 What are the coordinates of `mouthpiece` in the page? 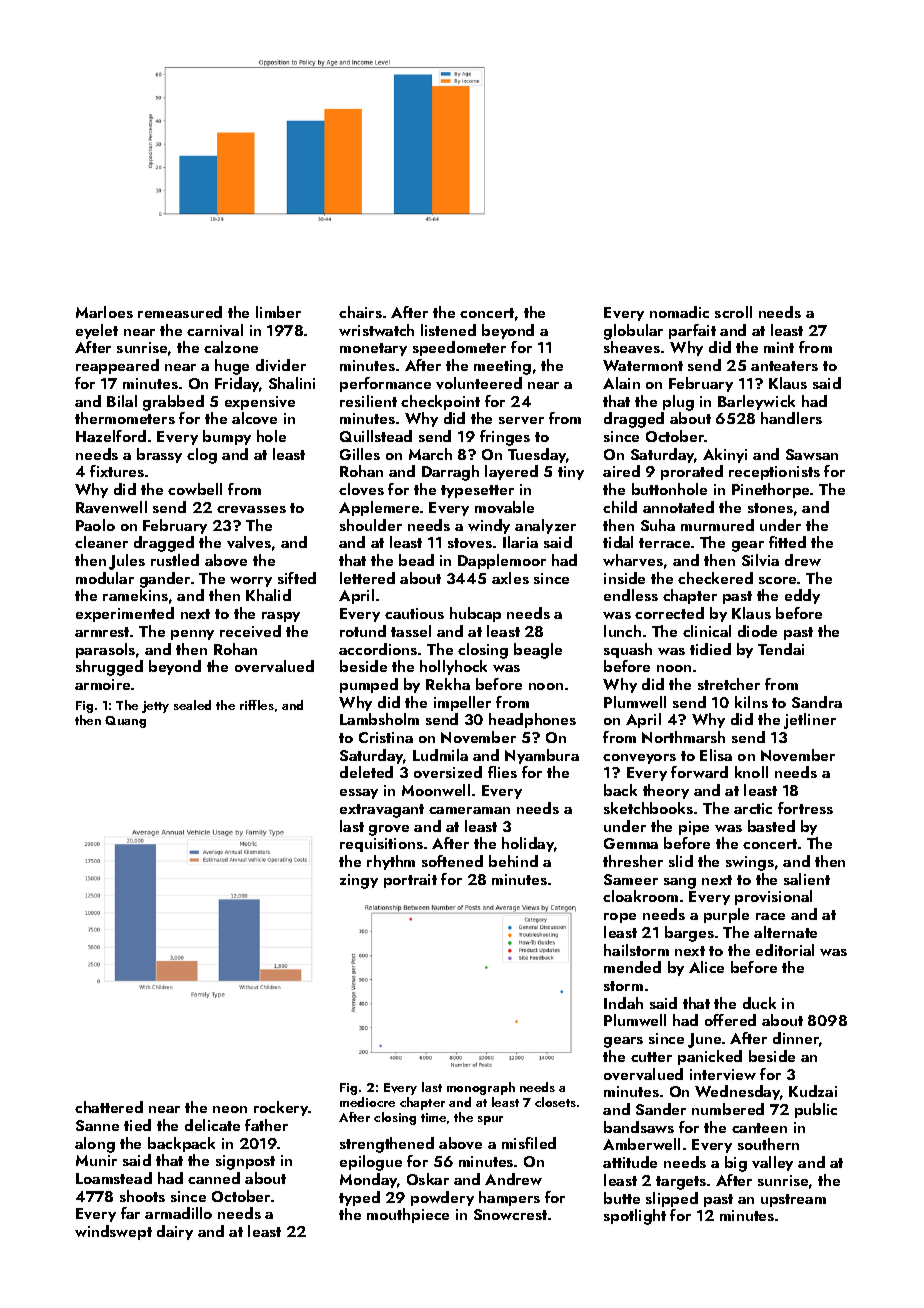 It's located at (408, 1215).
